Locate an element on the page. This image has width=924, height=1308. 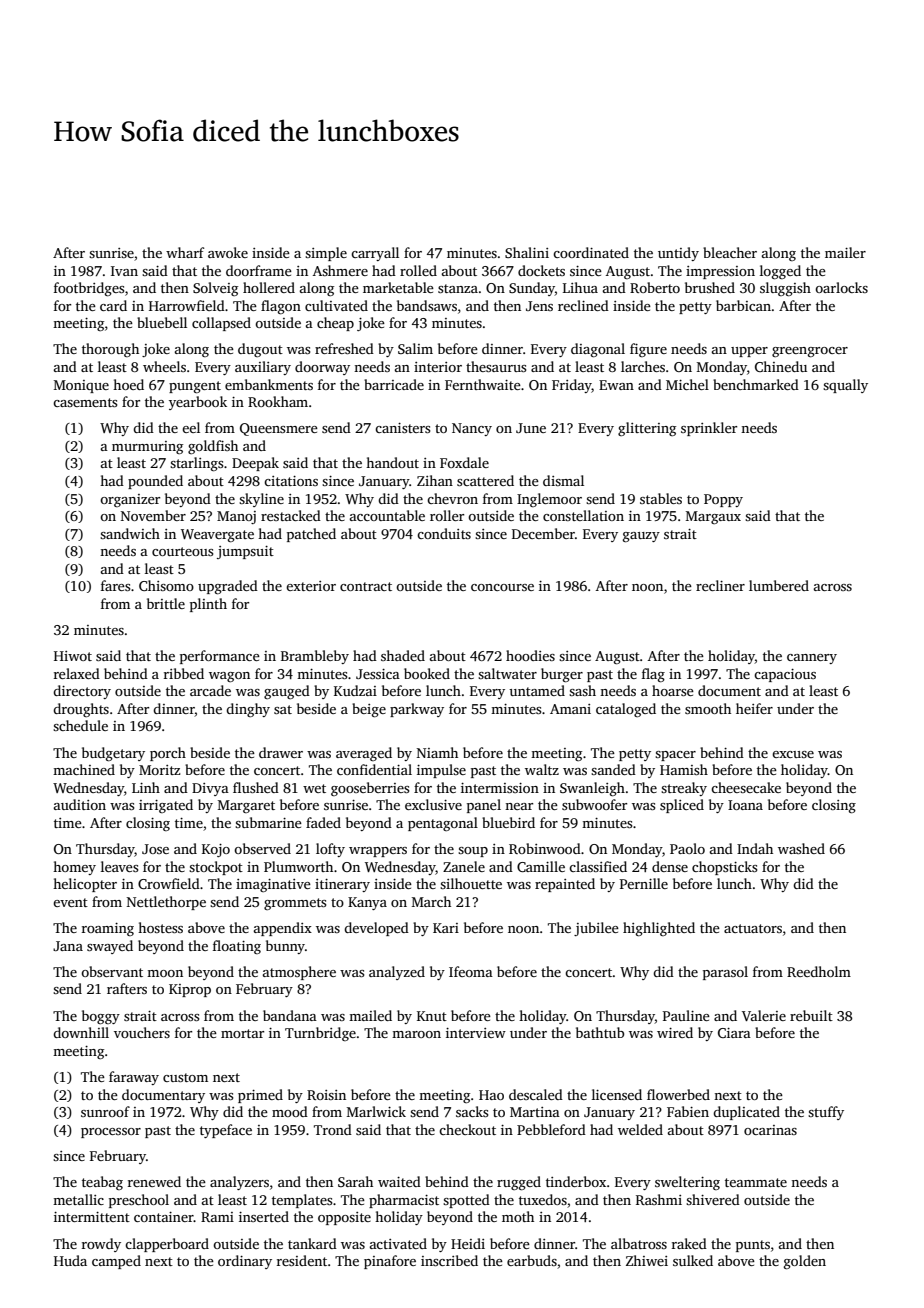
Margaux is located at coordinates (713, 517).
